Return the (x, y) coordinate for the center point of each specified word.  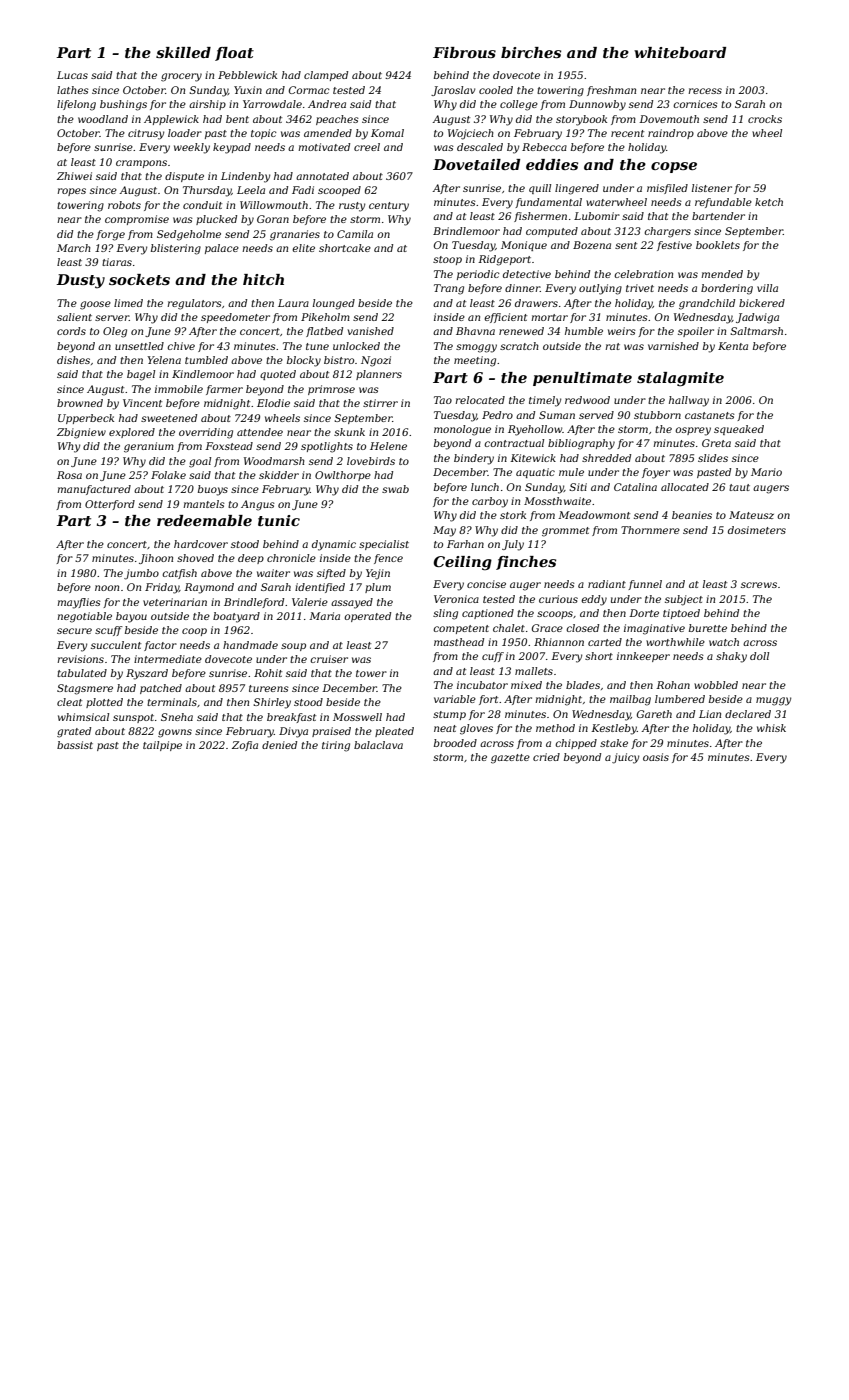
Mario (766, 472)
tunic (279, 520)
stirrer (380, 403)
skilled (183, 52)
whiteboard (680, 52)
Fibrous (464, 52)
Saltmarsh (756, 331)
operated (367, 617)
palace (222, 249)
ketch (769, 202)
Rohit (268, 673)
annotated (322, 176)
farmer (224, 390)
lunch (485, 487)
